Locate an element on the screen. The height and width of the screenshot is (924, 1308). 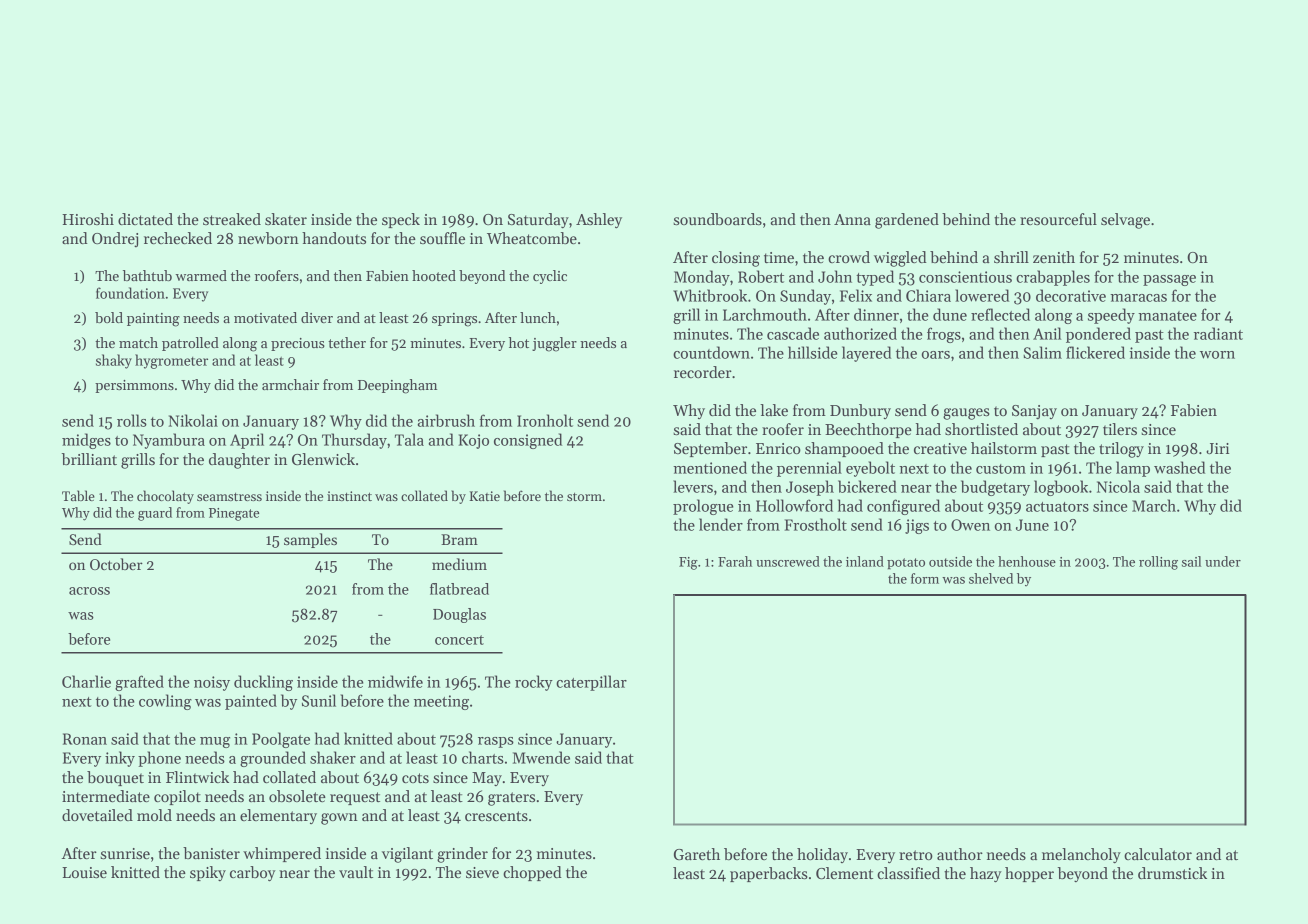
warmed is located at coordinates (201, 275).
